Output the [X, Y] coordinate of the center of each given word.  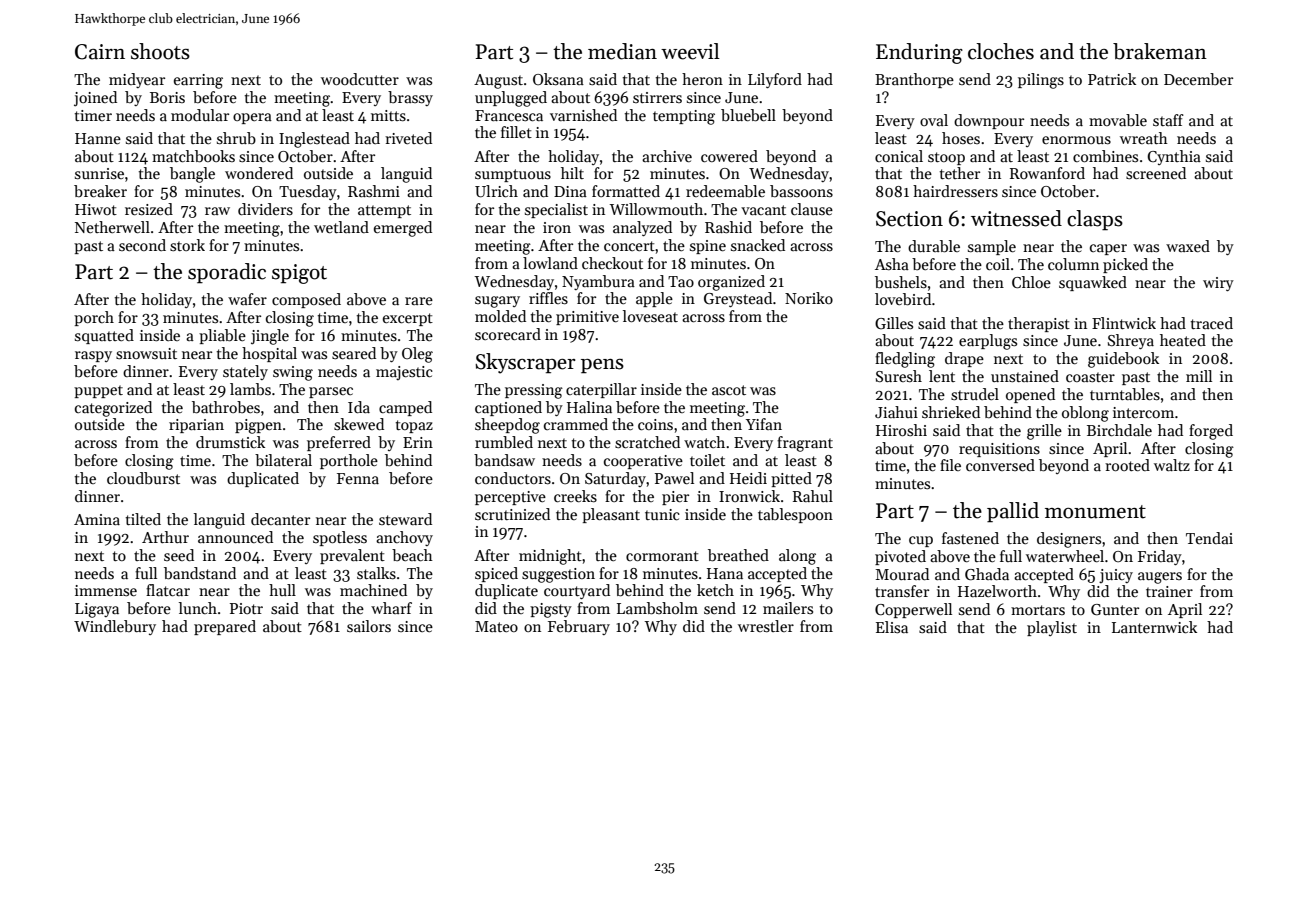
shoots [160, 51]
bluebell [748, 115]
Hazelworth [997, 591]
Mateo [496, 626]
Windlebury [115, 627]
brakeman [1160, 51]
